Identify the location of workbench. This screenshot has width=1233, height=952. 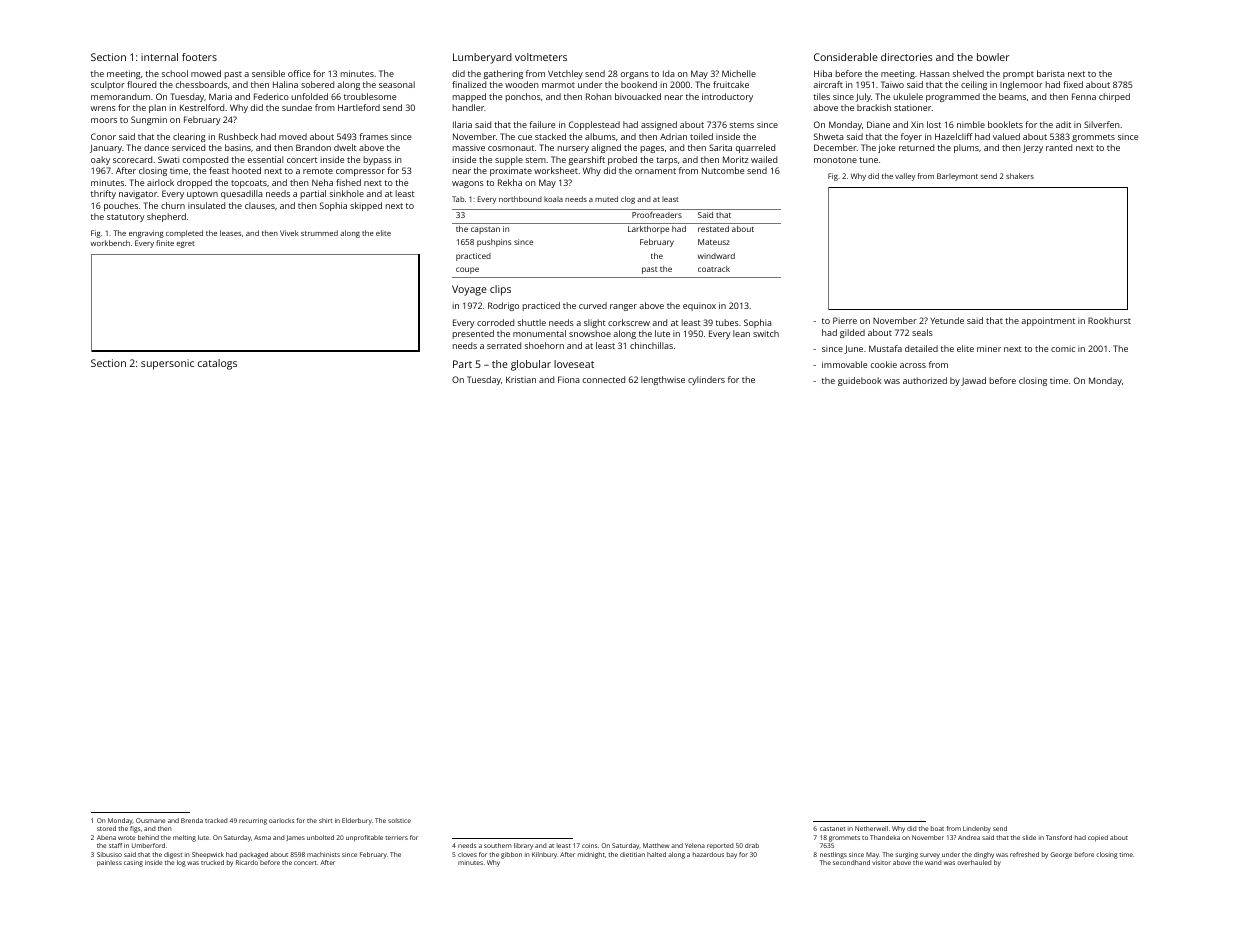
(110, 243).
